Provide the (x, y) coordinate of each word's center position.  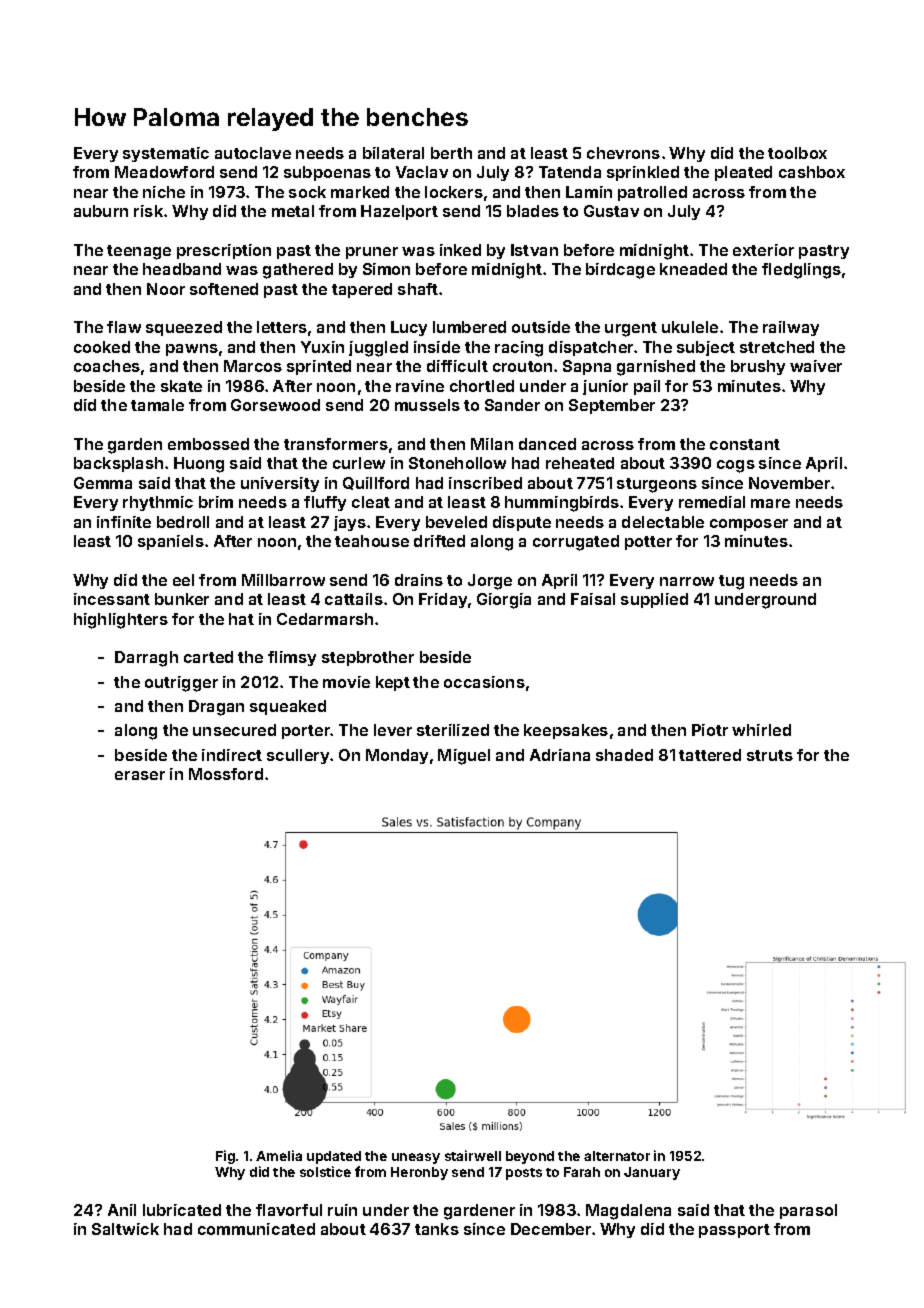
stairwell (473, 1155)
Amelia (279, 1155)
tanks (437, 1229)
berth (451, 153)
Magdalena (628, 1212)
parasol (808, 1211)
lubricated (182, 1210)
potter (648, 543)
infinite (124, 522)
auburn (101, 211)
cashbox (812, 172)
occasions (484, 682)
